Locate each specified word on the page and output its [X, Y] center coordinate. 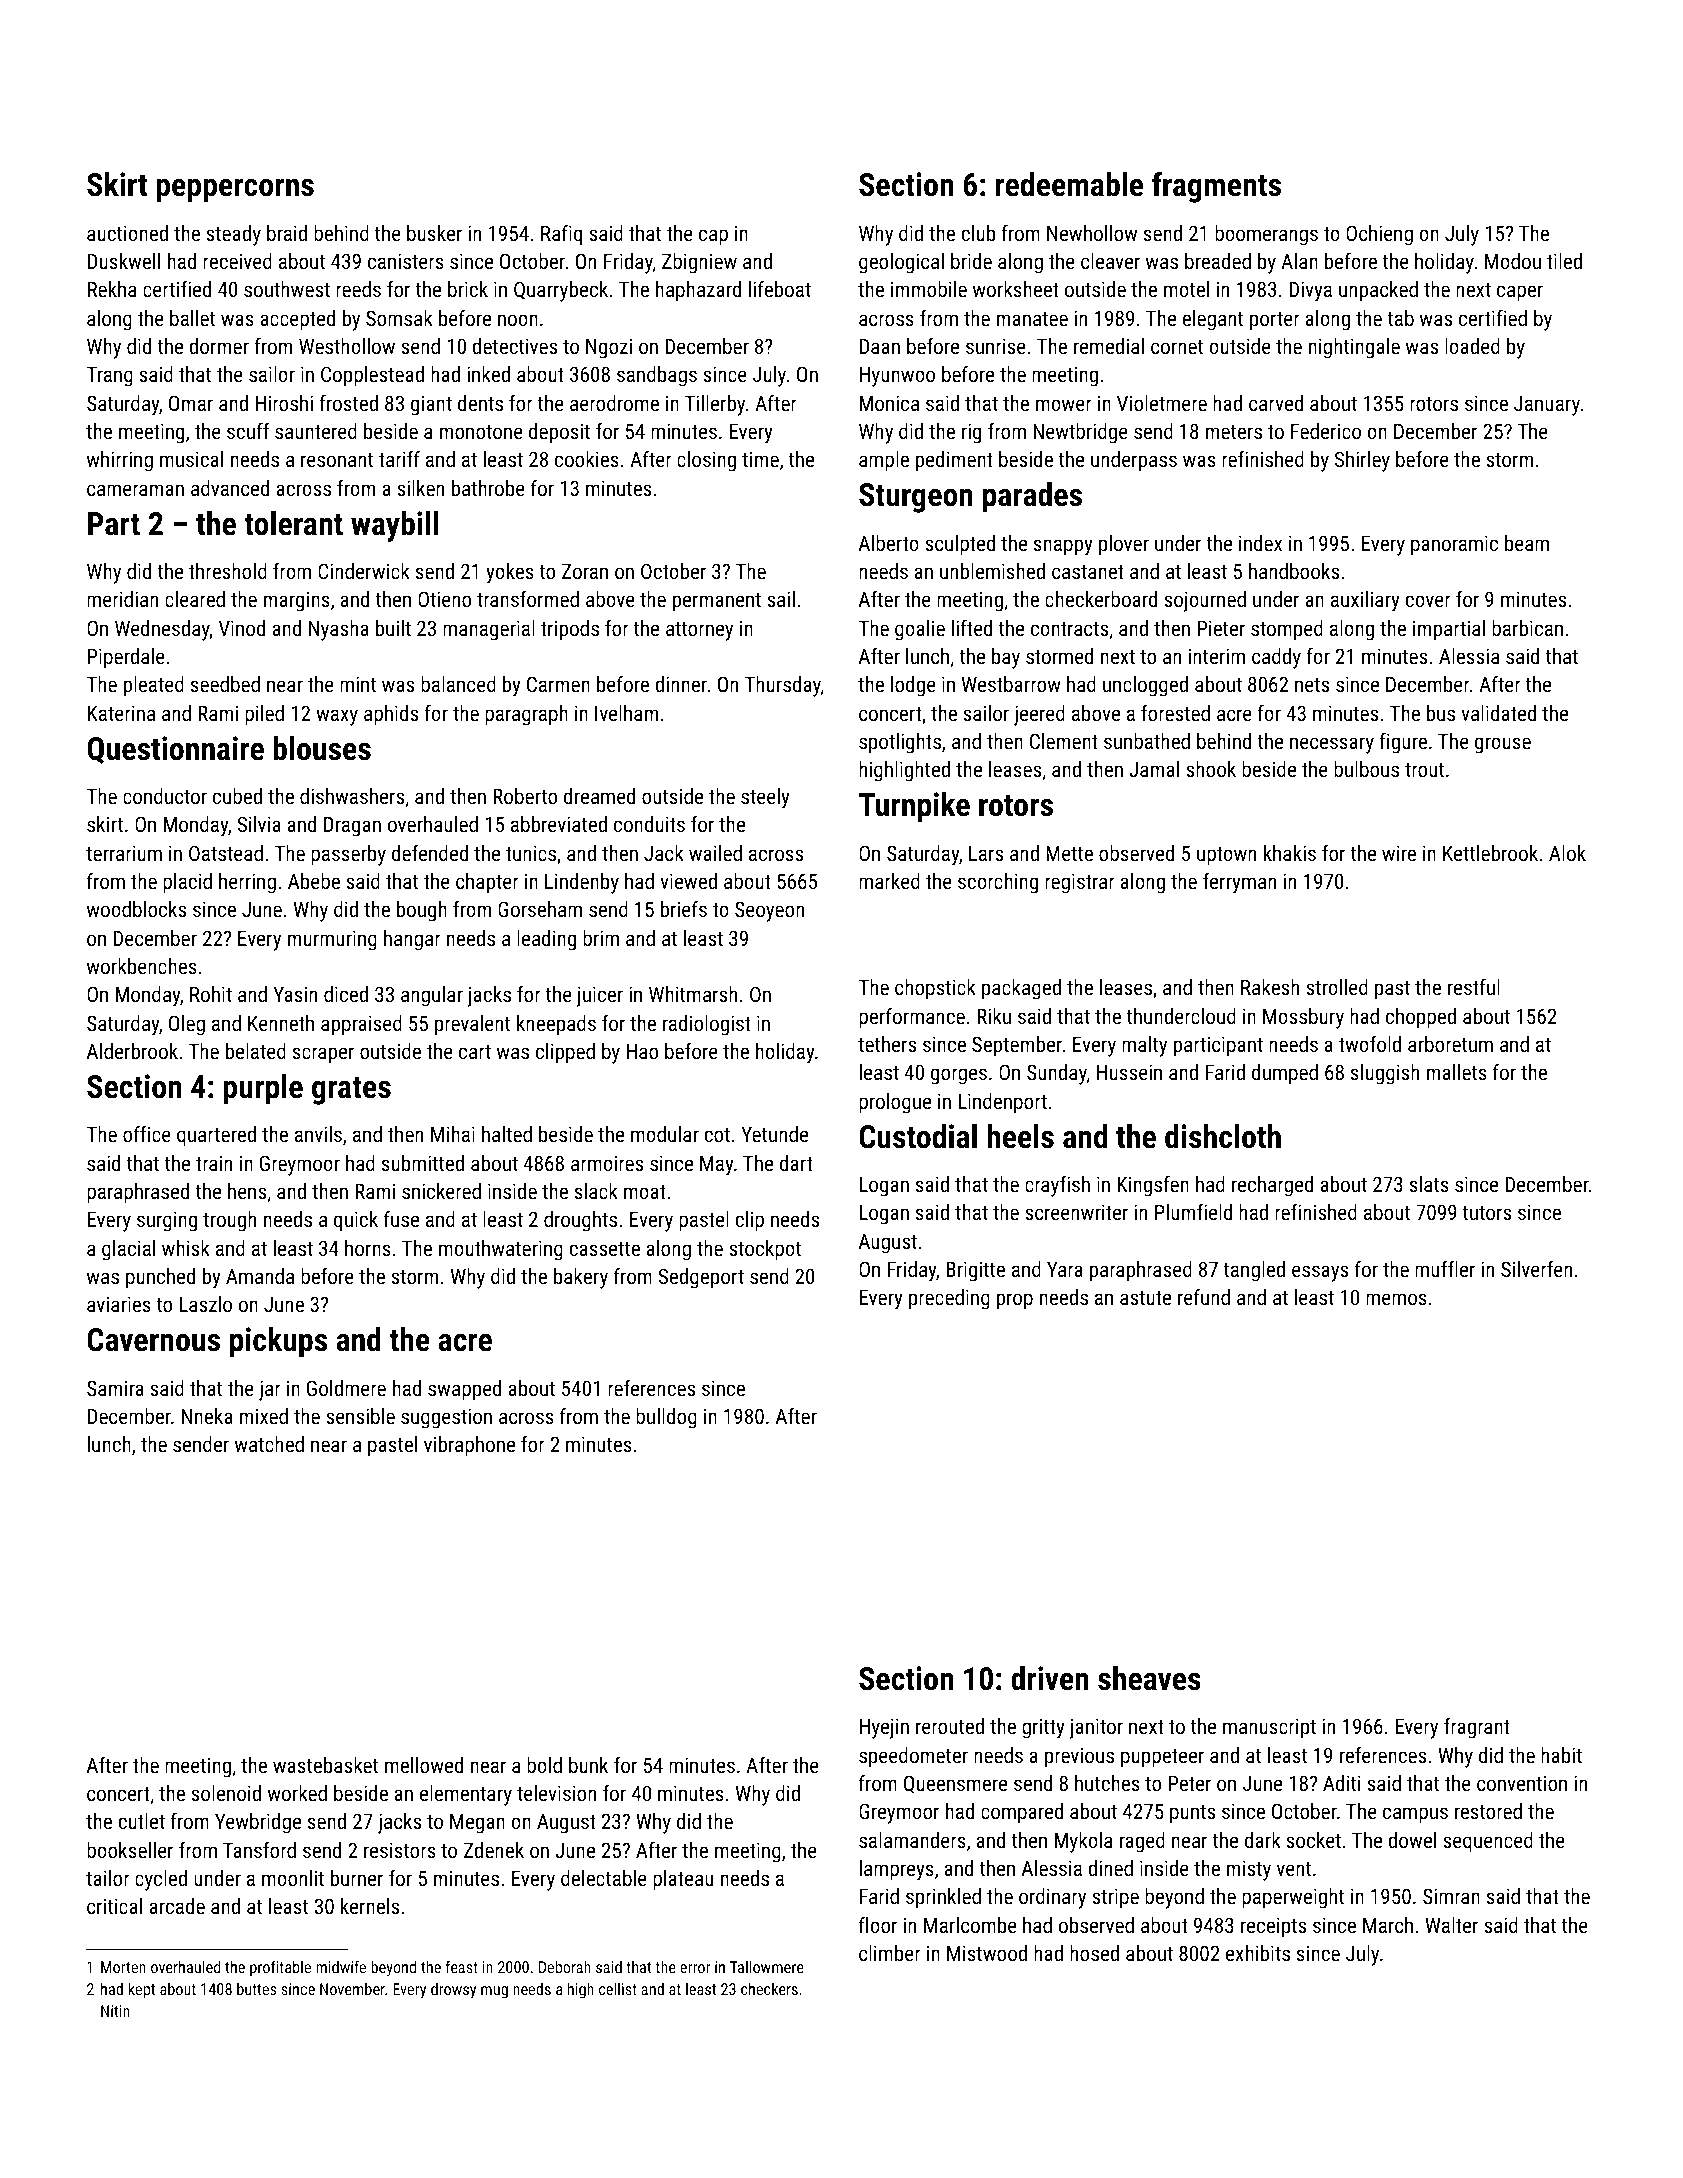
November [352, 1989]
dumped [1285, 1074]
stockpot [765, 1250]
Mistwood [987, 1953]
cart [475, 1052]
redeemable [1069, 184]
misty [1249, 1870]
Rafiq [561, 235]
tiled [1564, 261]
